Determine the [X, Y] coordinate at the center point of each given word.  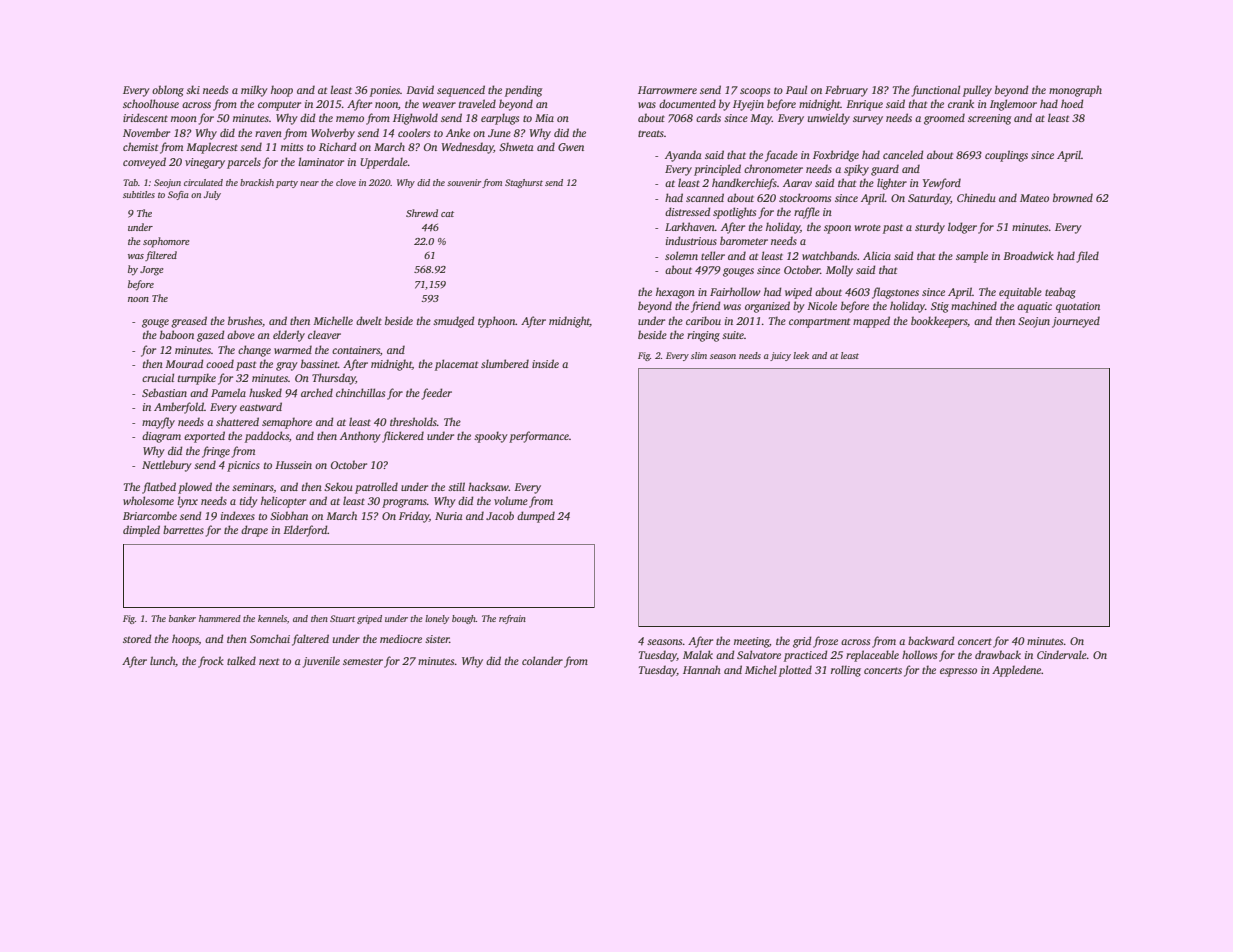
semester [363, 661]
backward [931, 640]
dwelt [369, 320]
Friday [414, 517]
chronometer [773, 168]
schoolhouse [151, 103]
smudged [454, 322]
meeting [751, 642]
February [846, 91]
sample [972, 257]
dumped [536, 517]
